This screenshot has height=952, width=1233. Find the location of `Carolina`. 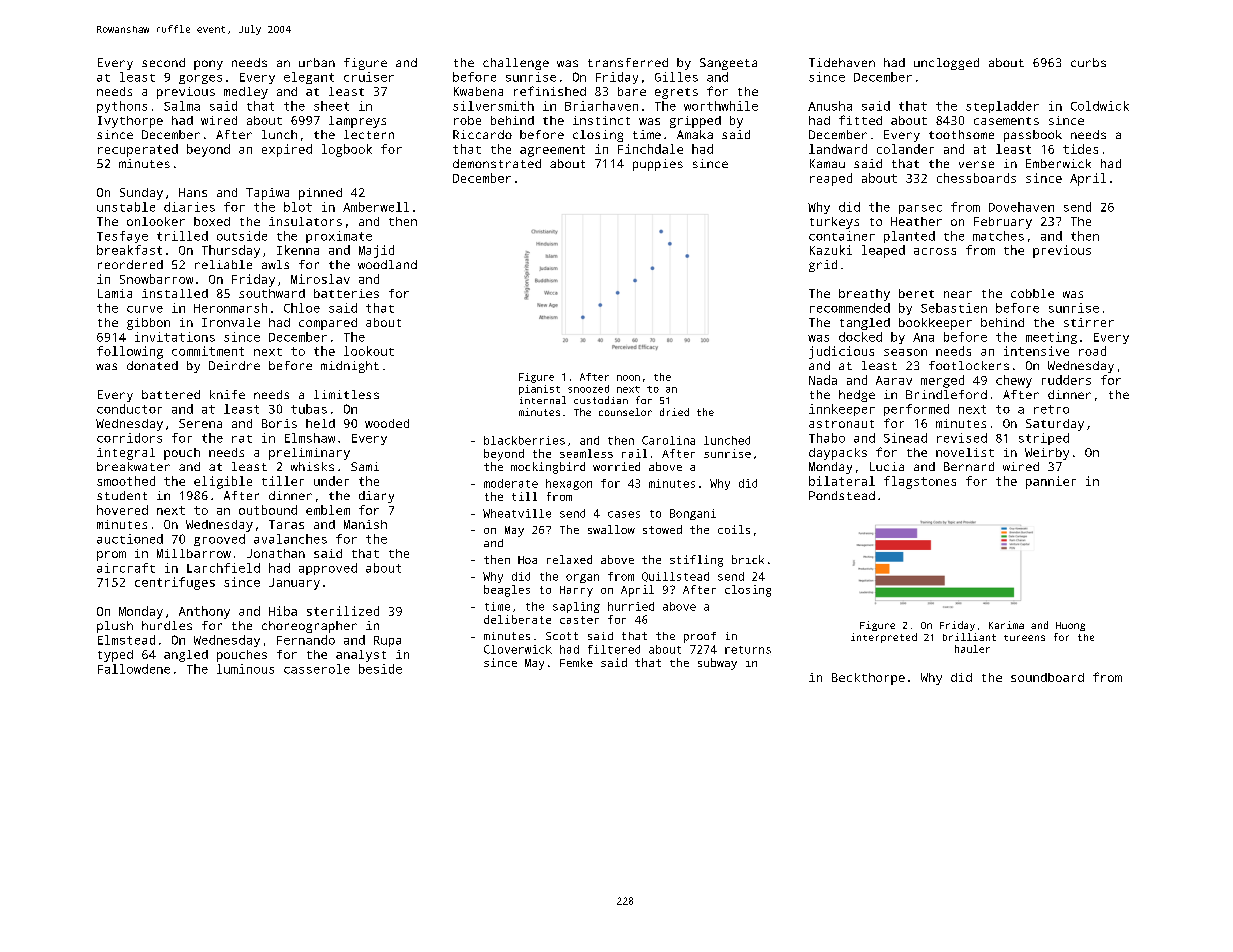

Carolina is located at coordinates (668, 440).
